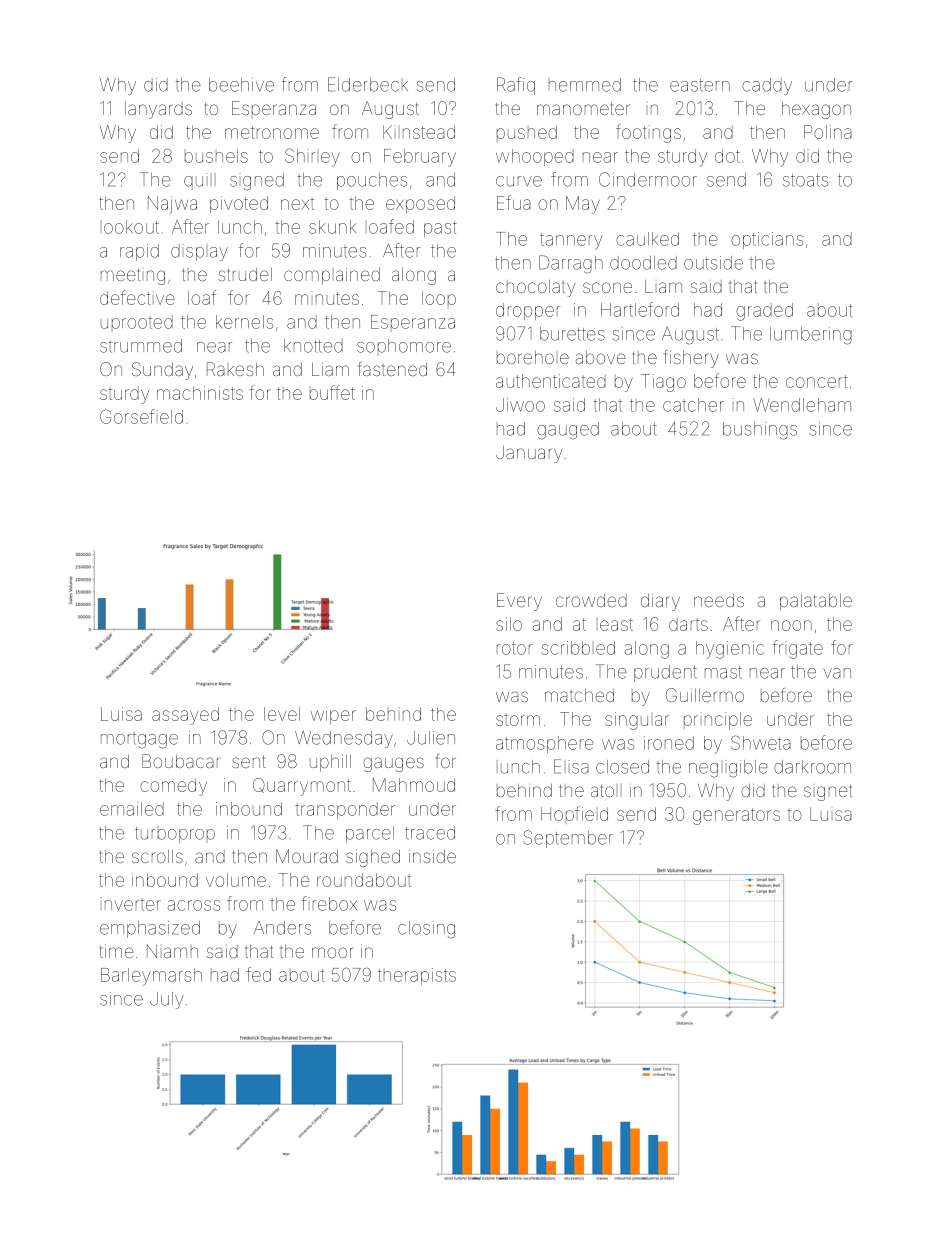  Describe the element at coordinates (393, 369) in the screenshot. I see `fastened` at that location.
